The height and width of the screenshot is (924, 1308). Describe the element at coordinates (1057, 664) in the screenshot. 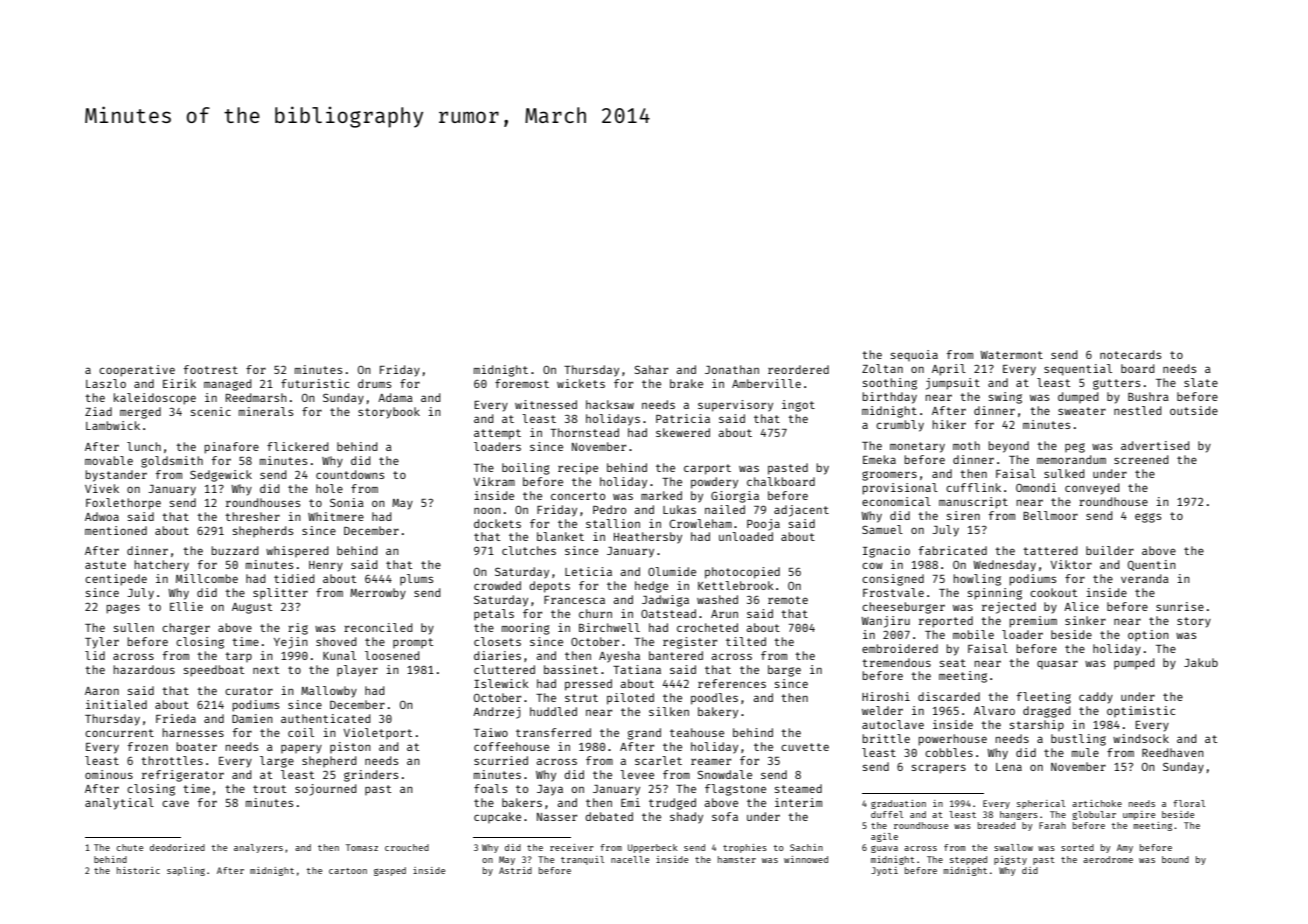

I see `quasar` at that location.
